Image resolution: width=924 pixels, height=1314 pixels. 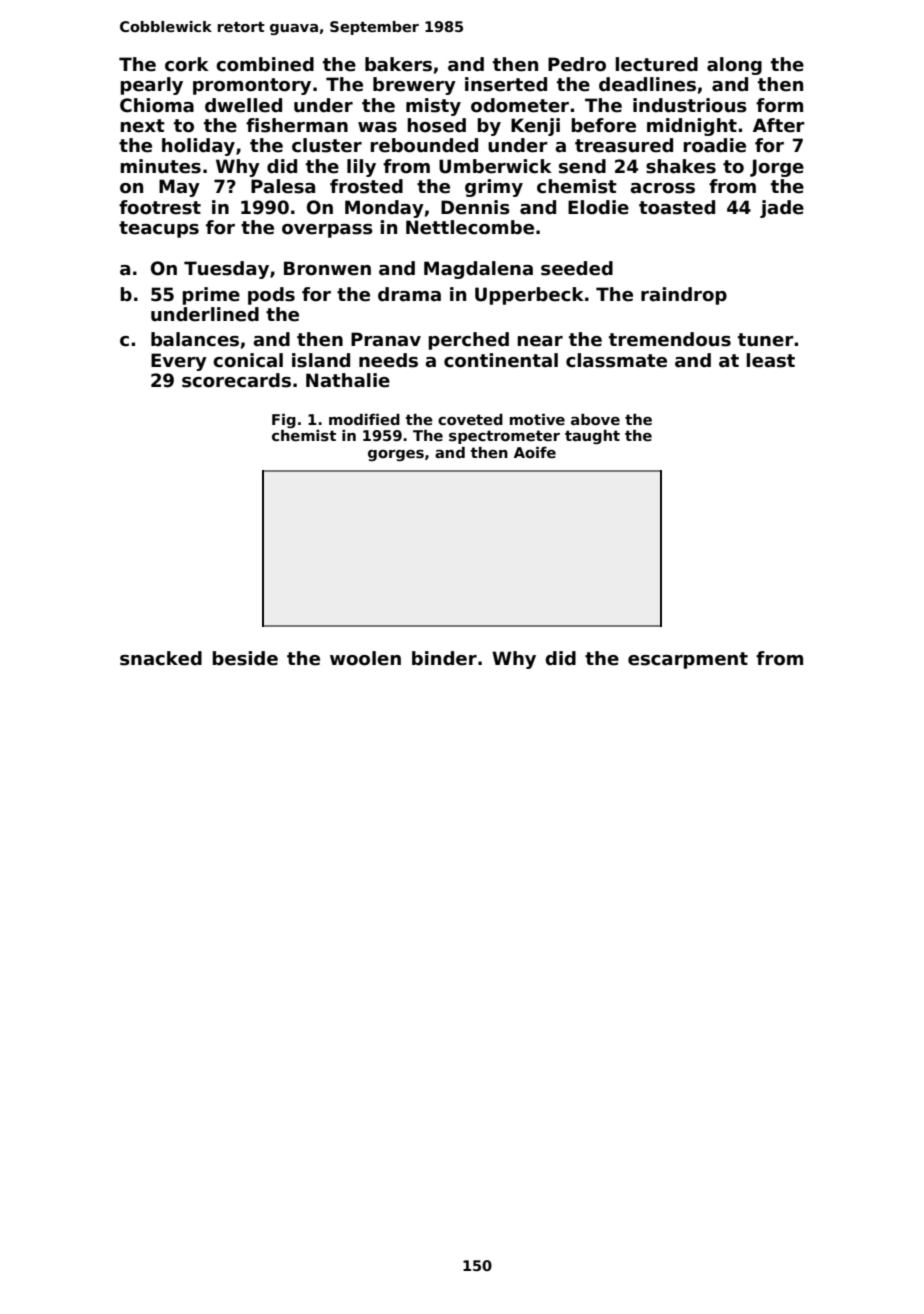 What do you see at coordinates (236, 380) in the image?
I see `scorecards` at bounding box center [236, 380].
